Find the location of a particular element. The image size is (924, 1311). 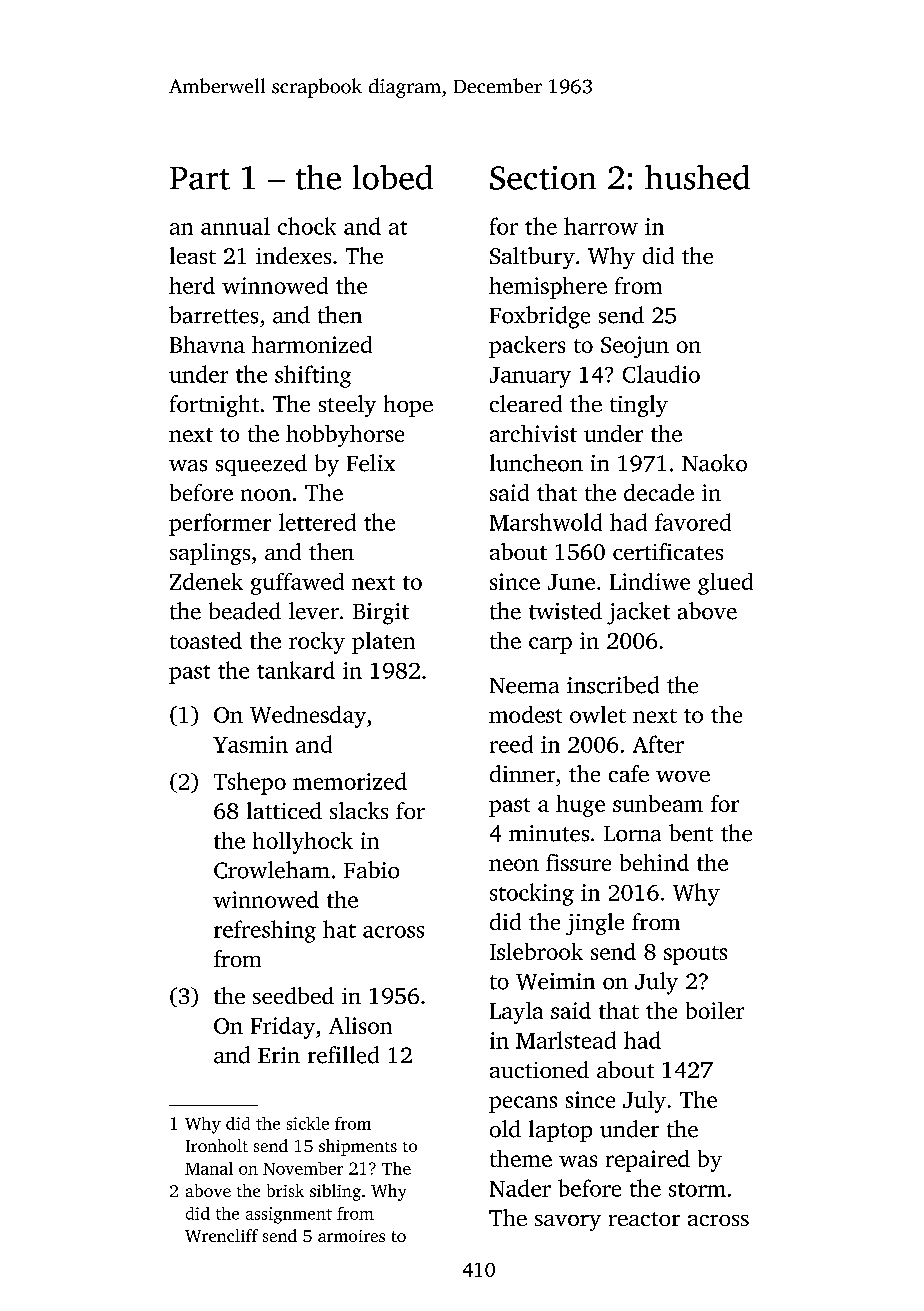

beaded is located at coordinates (245, 611).
